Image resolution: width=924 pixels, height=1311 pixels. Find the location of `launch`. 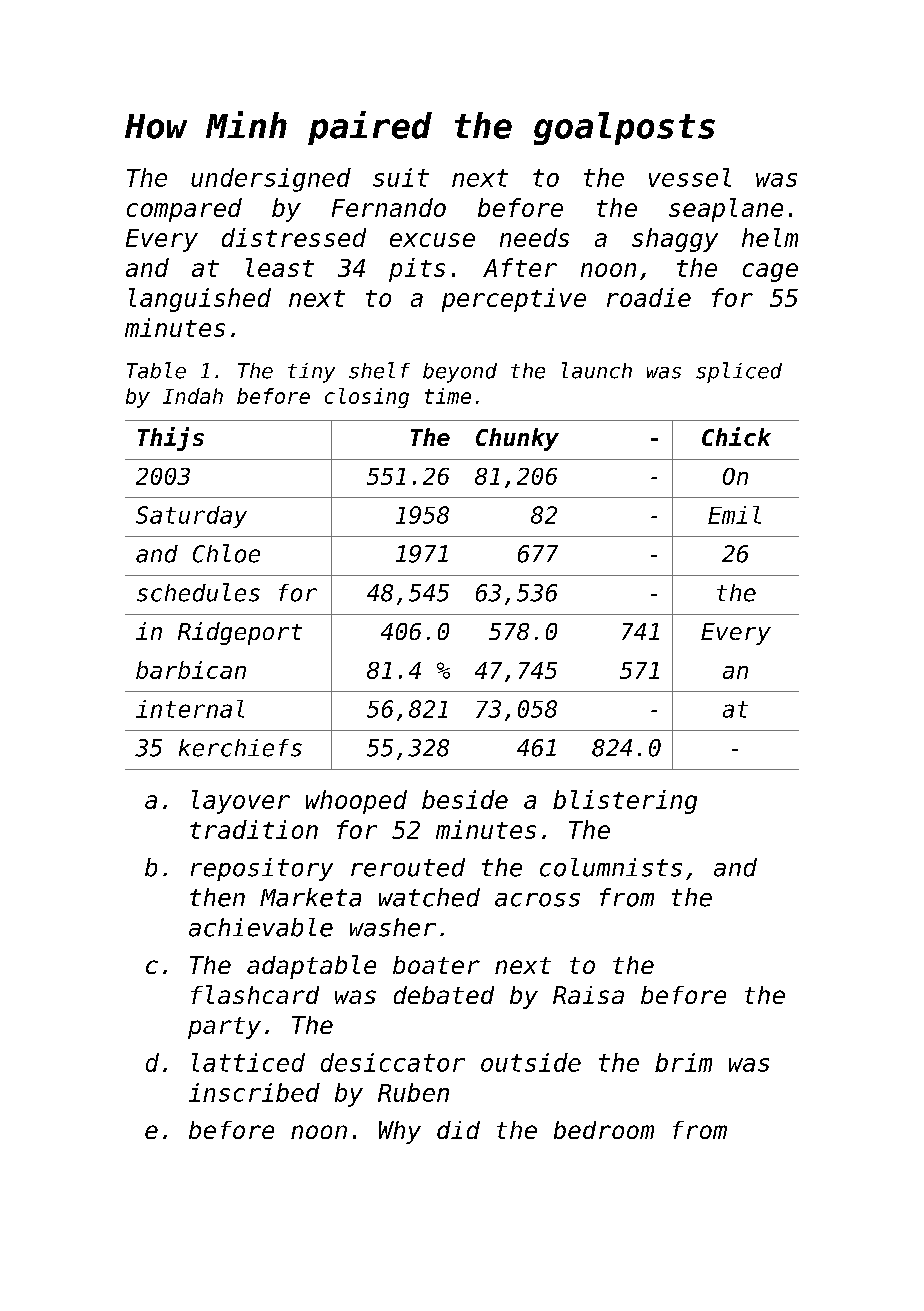

launch is located at coordinates (597, 370).
